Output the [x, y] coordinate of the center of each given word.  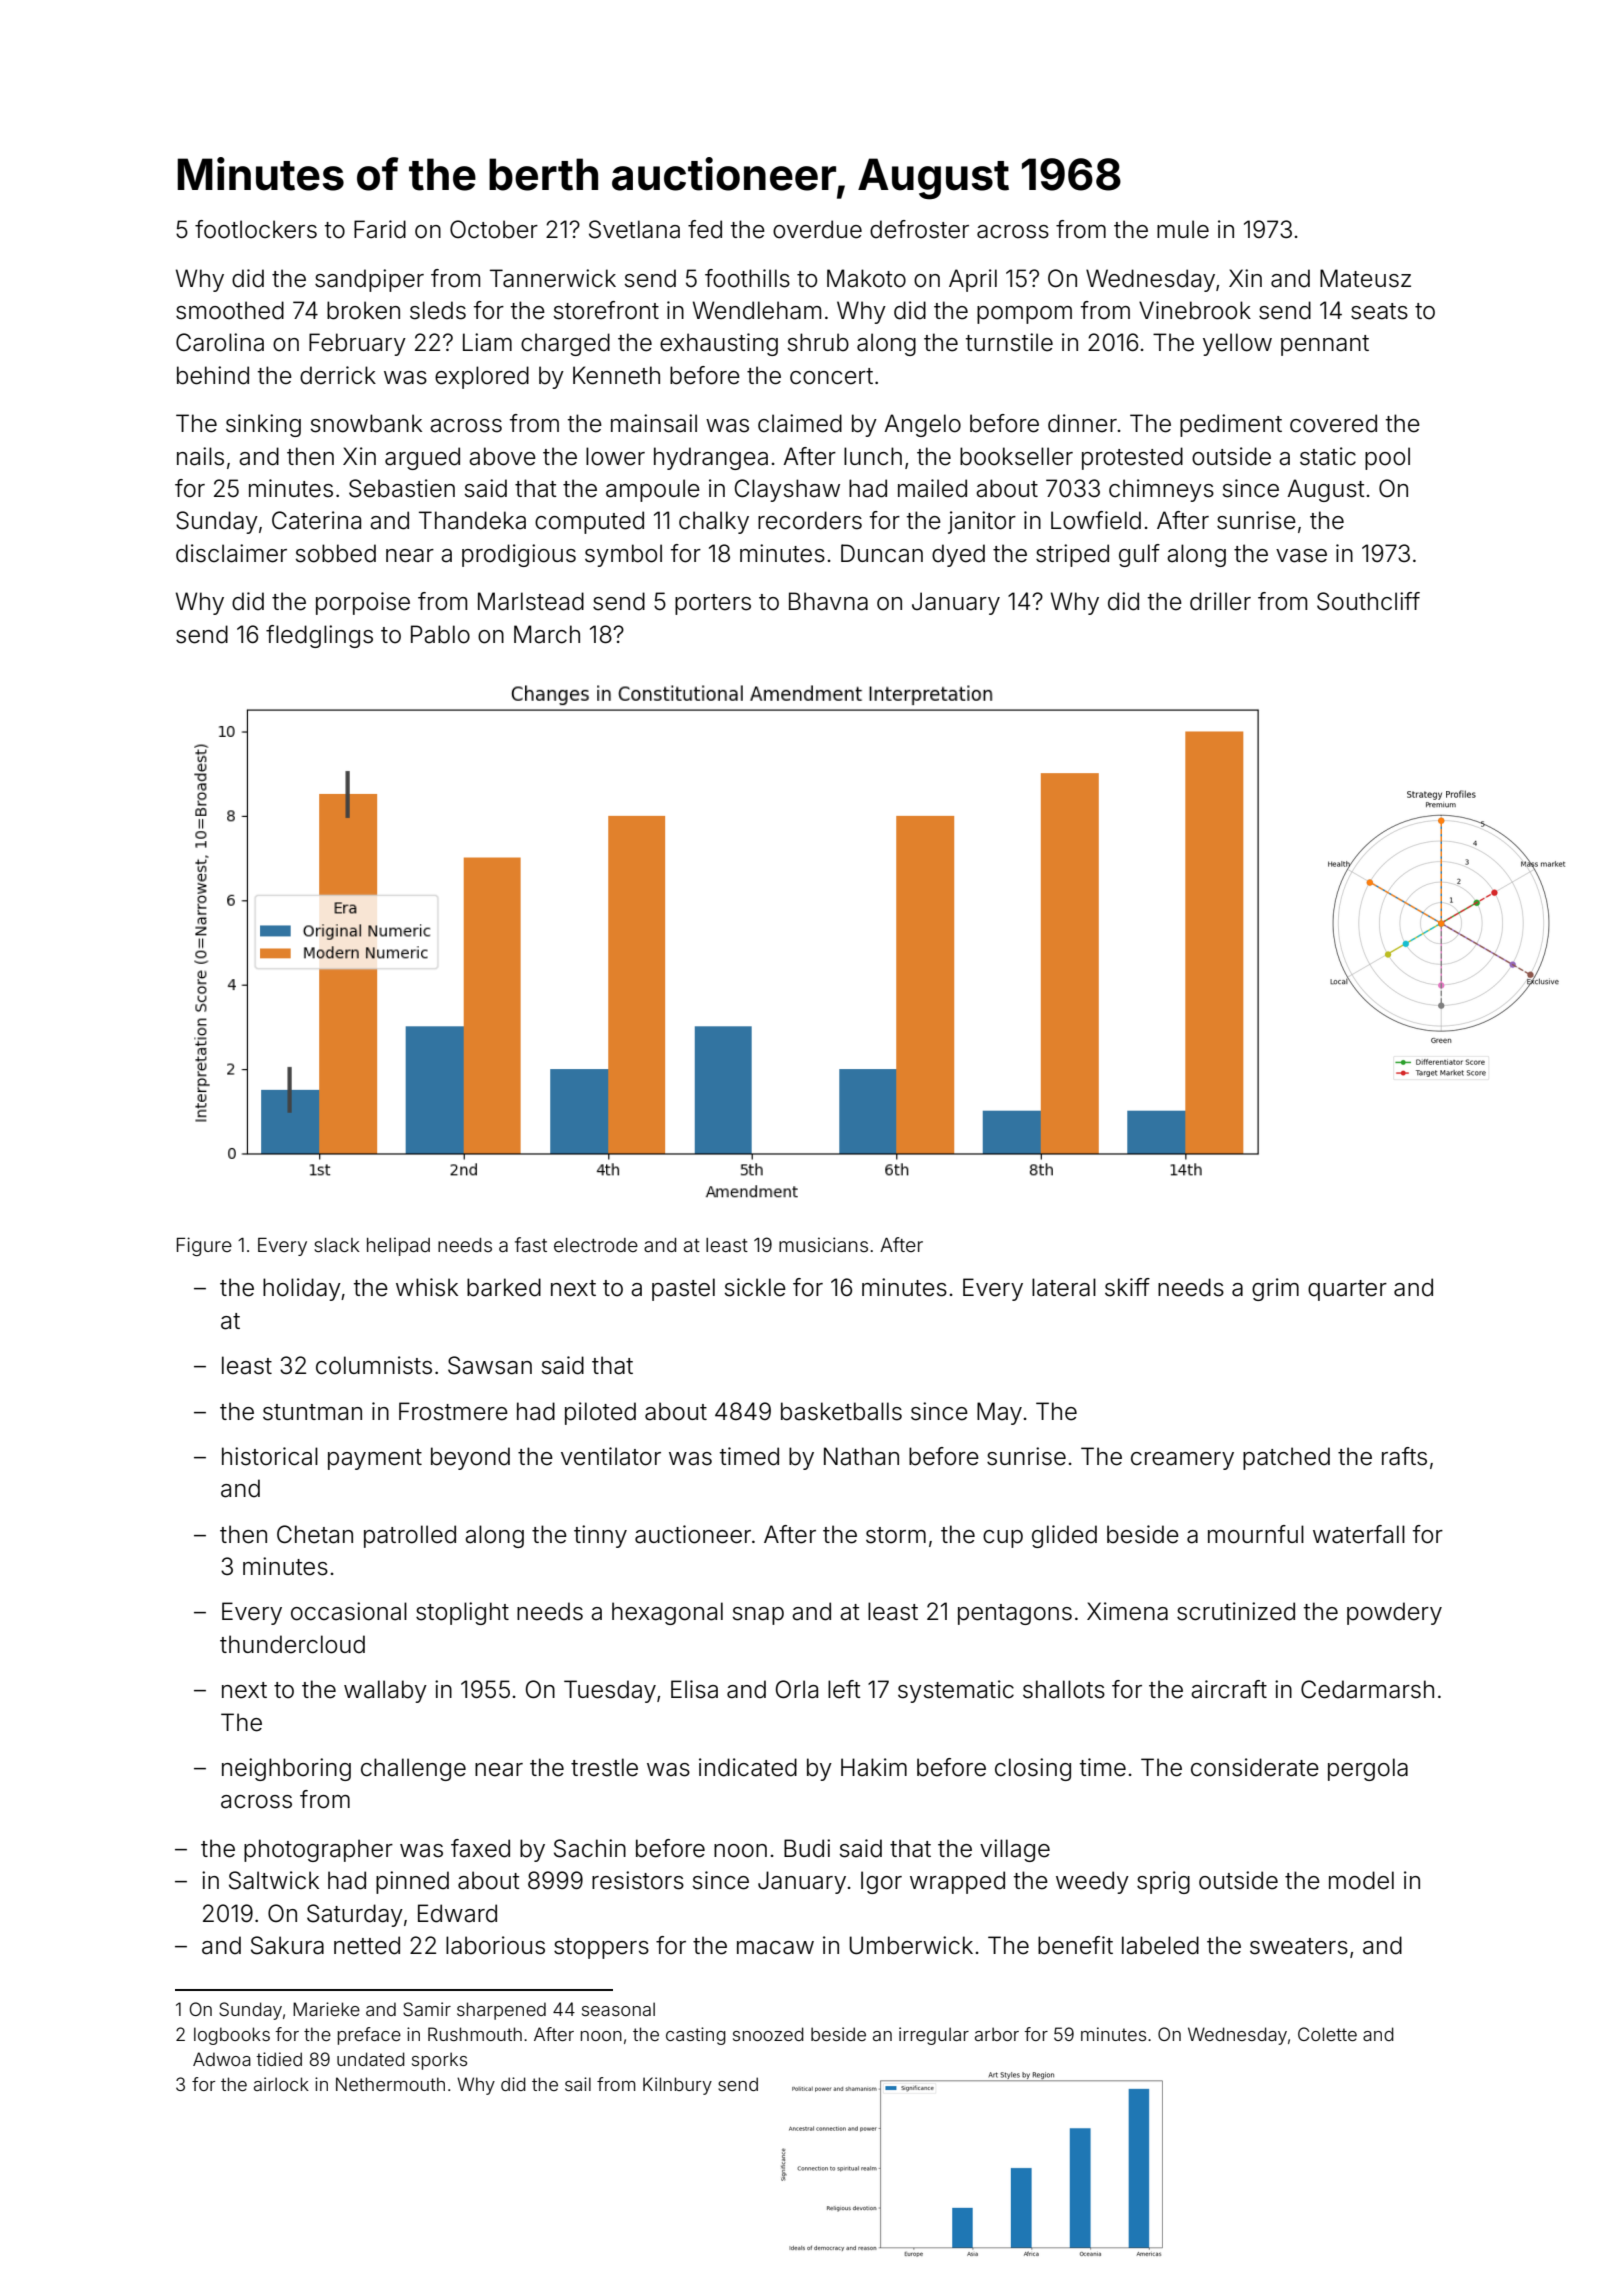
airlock [281, 2084]
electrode [596, 1245]
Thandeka [472, 520]
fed [705, 229]
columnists [374, 1365]
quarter [1347, 1290]
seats [1379, 311]
